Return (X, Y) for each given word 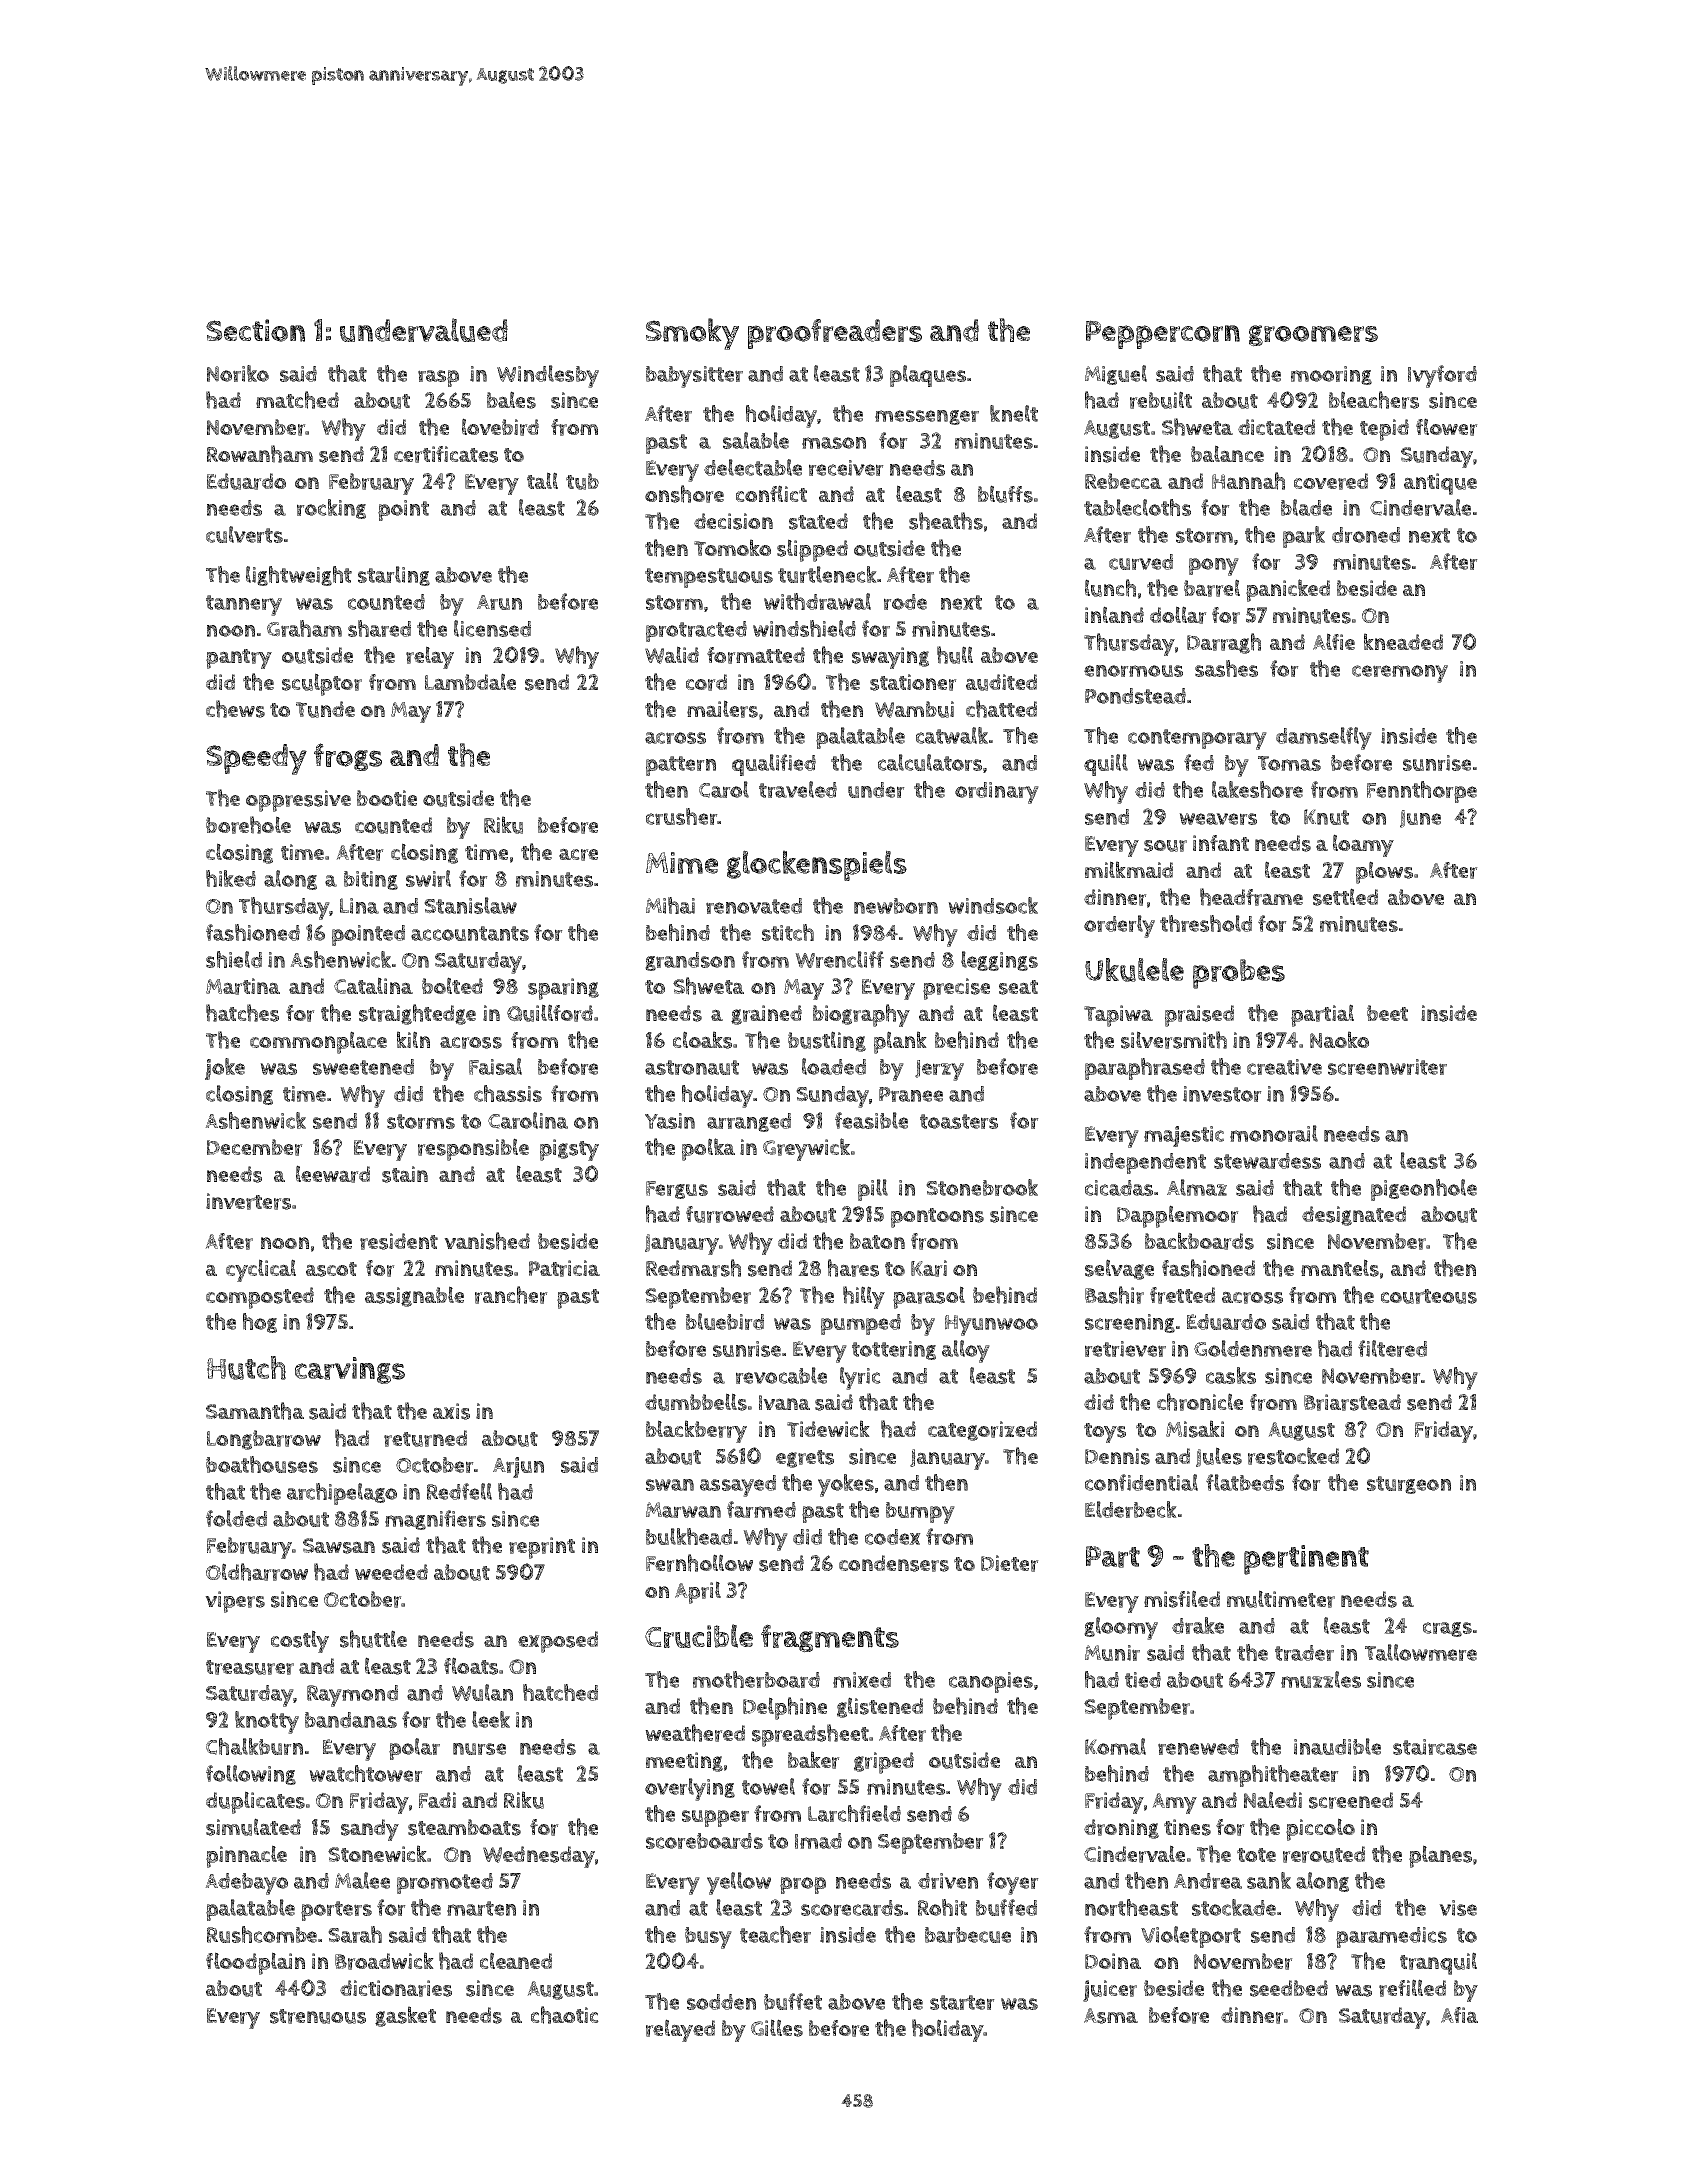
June (1420, 819)
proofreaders (835, 334)
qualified (774, 765)
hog (260, 1323)
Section (255, 330)
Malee (362, 1880)
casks (1231, 1375)
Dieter (1010, 1563)
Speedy (256, 759)
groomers (1313, 336)
